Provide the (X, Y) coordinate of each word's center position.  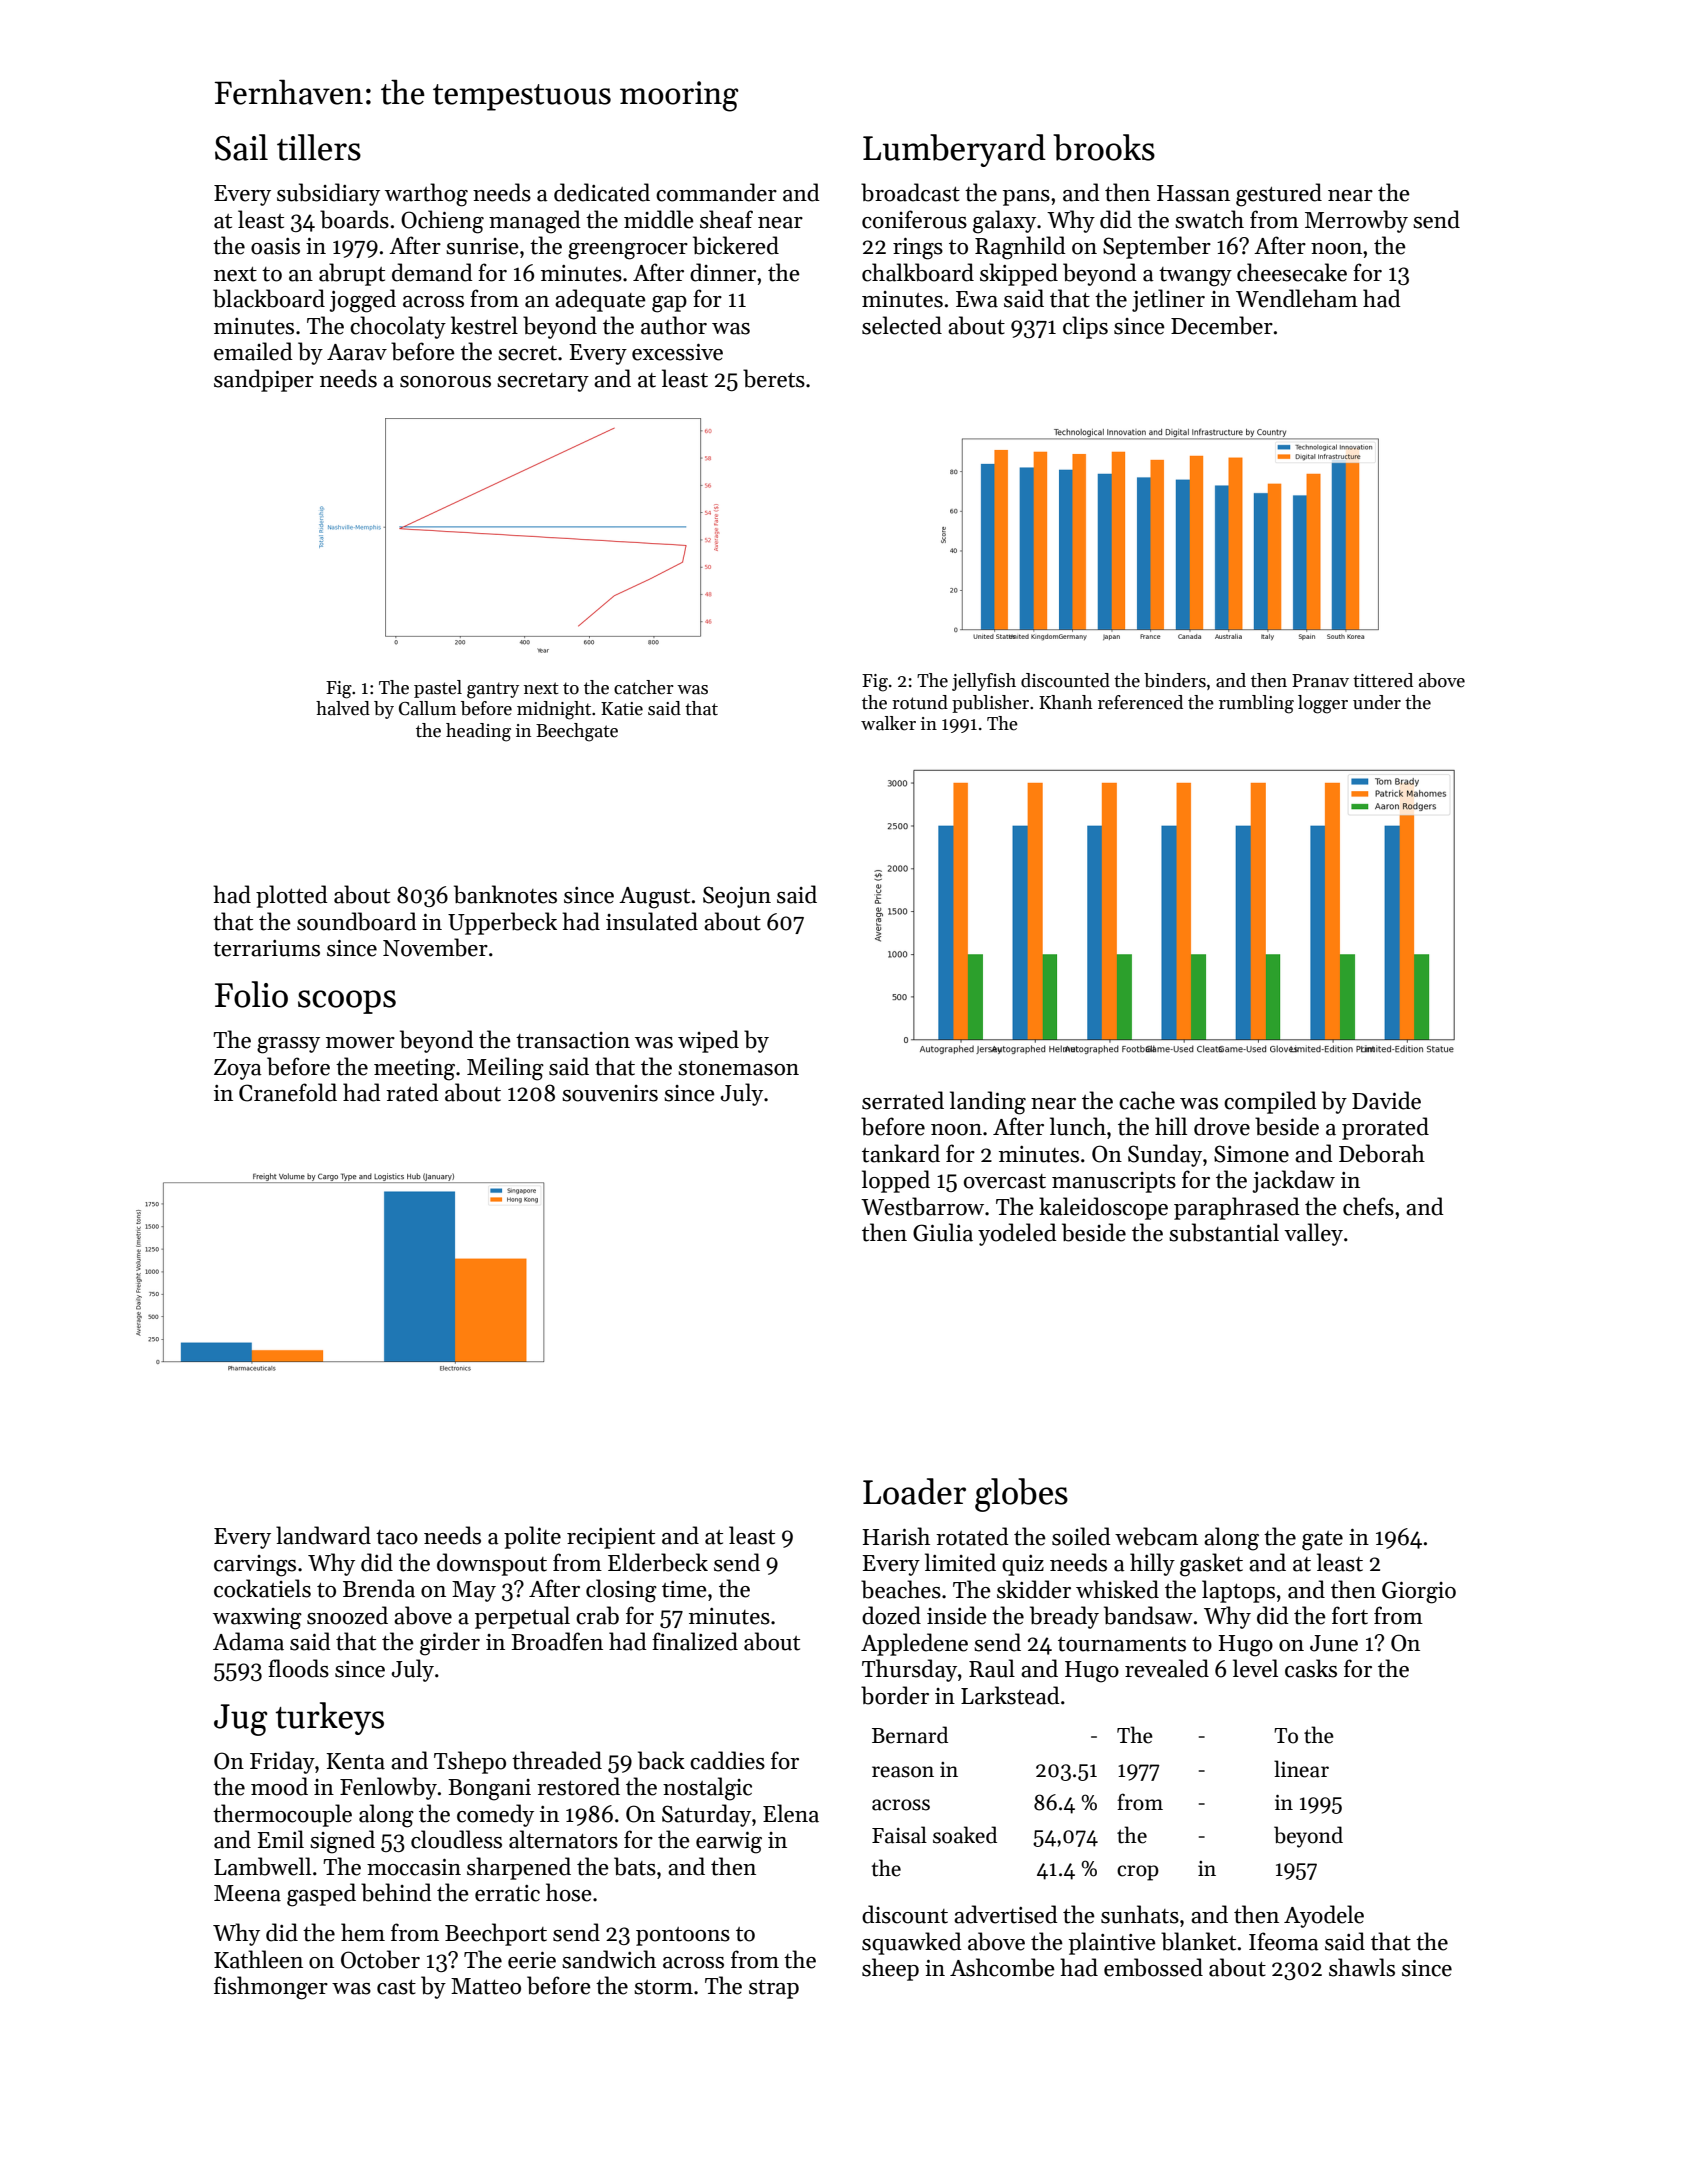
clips (1085, 327)
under (1377, 702)
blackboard (269, 298)
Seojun (737, 897)
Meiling (505, 1069)
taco (397, 1537)
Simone (1251, 1154)
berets (774, 378)
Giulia (943, 1232)
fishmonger (271, 1988)
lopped (896, 1181)
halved (343, 708)
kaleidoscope (1103, 1208)
